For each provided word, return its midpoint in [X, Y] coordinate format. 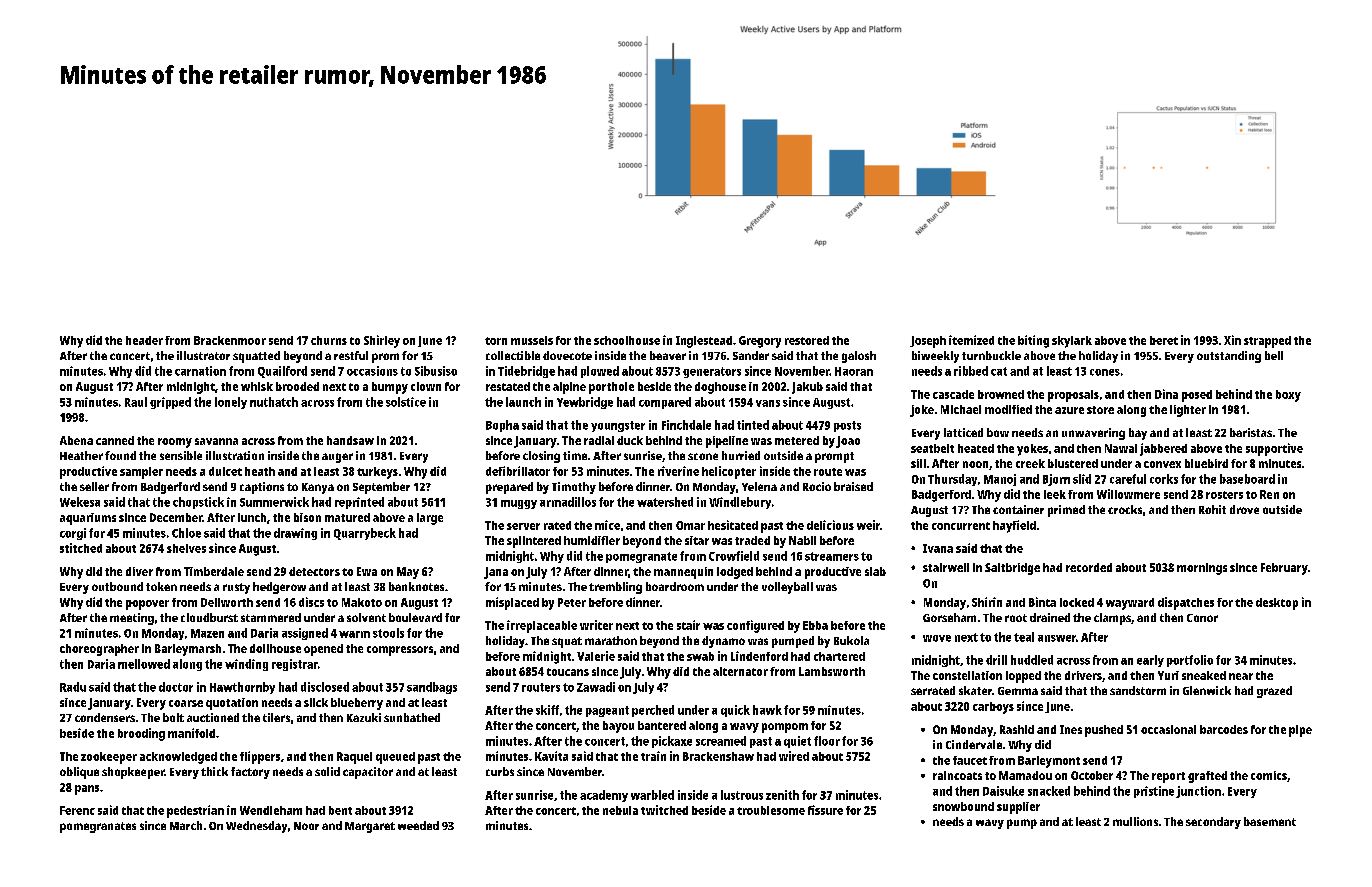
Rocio [817, 486]
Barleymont [1049, 762]
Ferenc [77, 810]
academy [604, 796]
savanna [216, 441]
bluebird [1206, 463]
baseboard [1247, 479]
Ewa [367, 571]
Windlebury [740, 503]
